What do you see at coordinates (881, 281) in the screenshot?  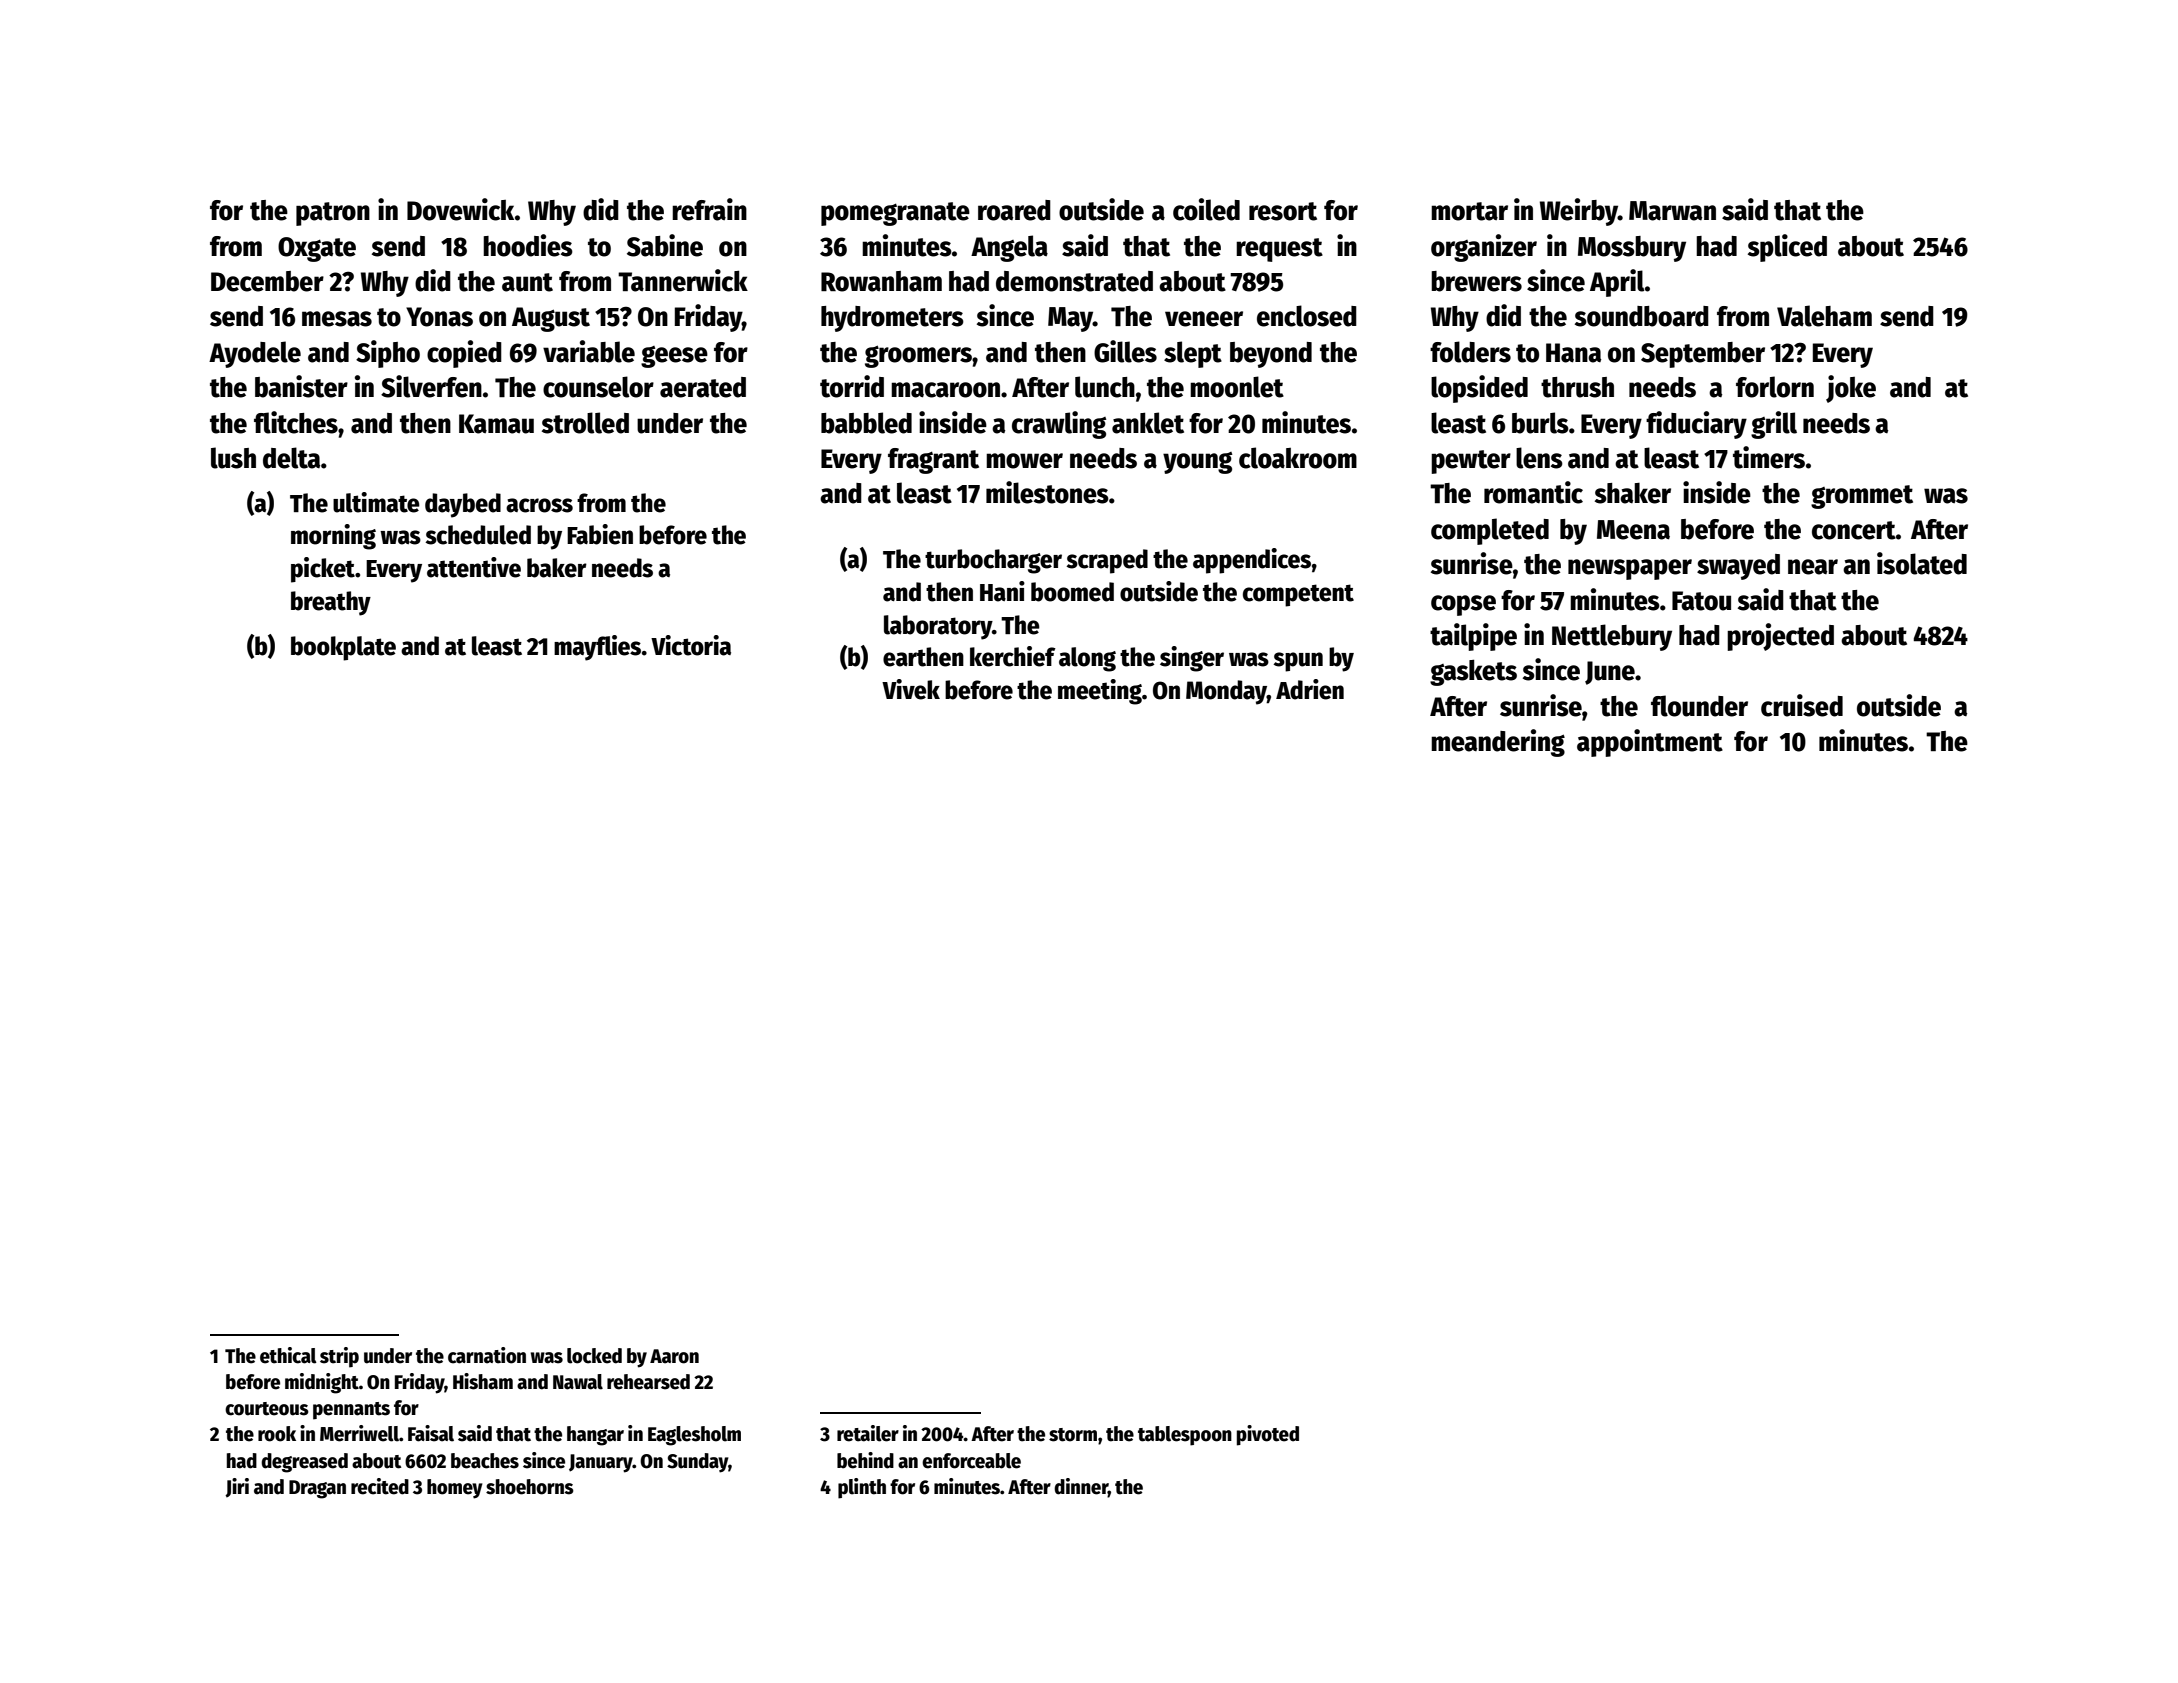 I see `Rowanham` at bounding box center [881, 281].
